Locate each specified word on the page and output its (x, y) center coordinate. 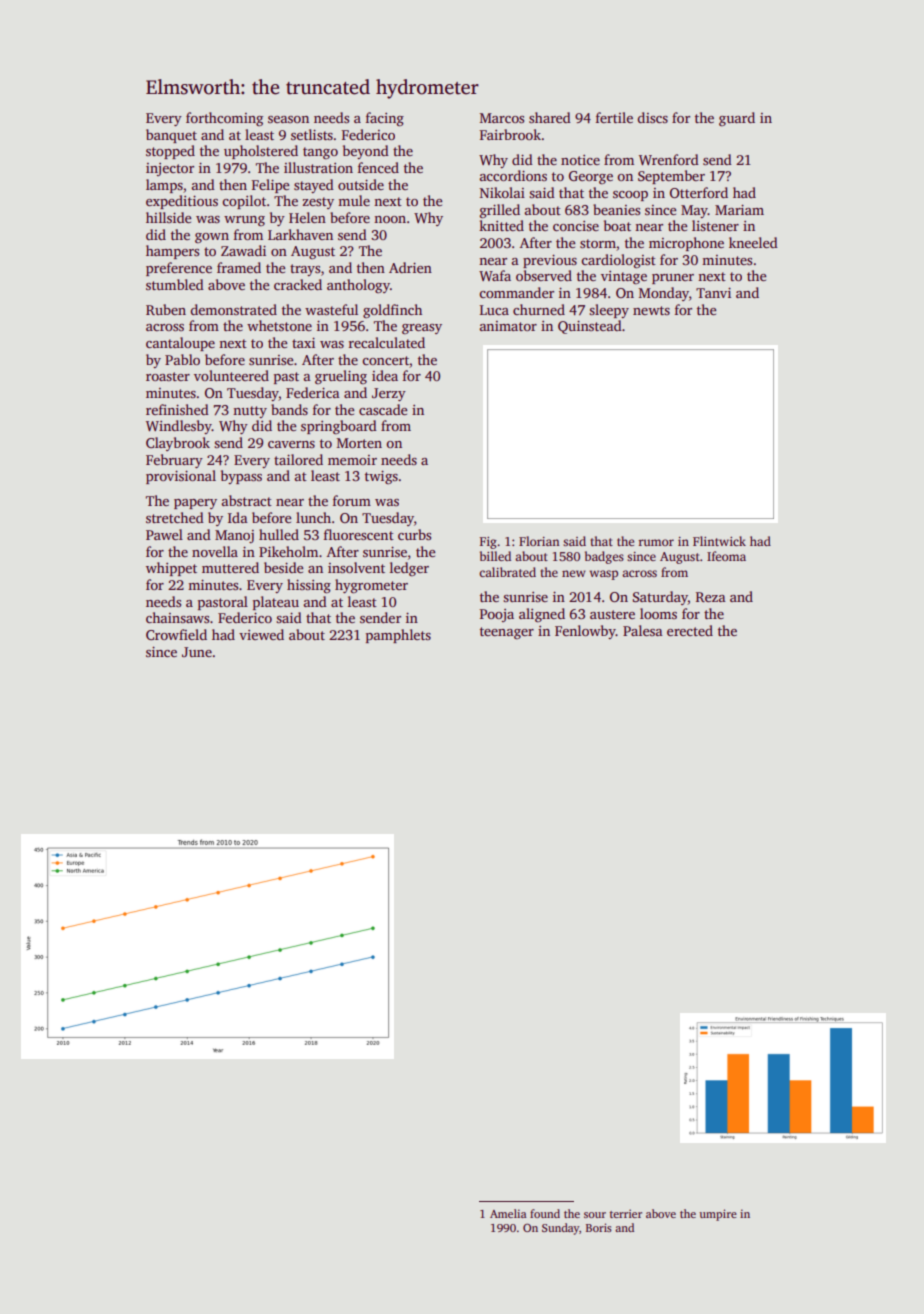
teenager (507, 633)
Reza (711, 597)
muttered (230, 567)
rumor (656, 542)
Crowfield (176, 634)
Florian (539, 541)
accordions (513, 175)
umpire (718, 1215)
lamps (164, 186)
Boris (599, 1227)
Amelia (508, 1213)
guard (737, 119)
